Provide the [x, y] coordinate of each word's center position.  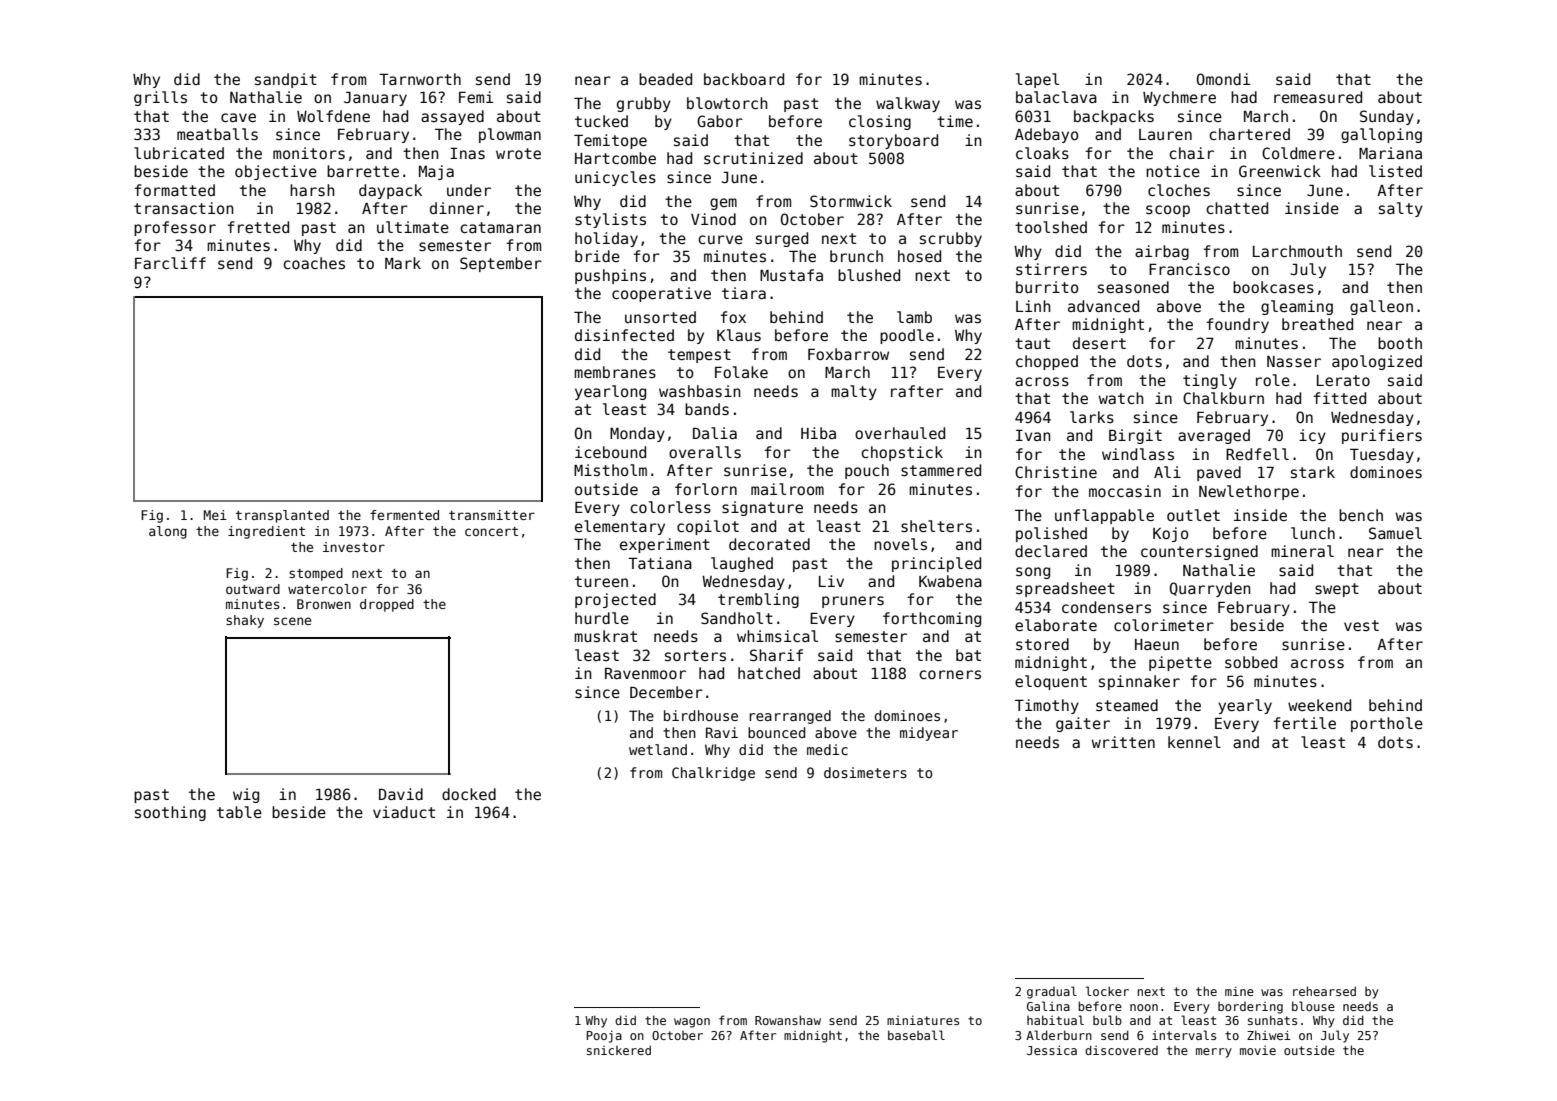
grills [160, 98]
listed [1395, 171]
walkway [908, 104]
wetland [658, 749]
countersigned [1199, 552]
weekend [1319, 705]
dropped [387, 605]
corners [950, 674]
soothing [170, 813]
